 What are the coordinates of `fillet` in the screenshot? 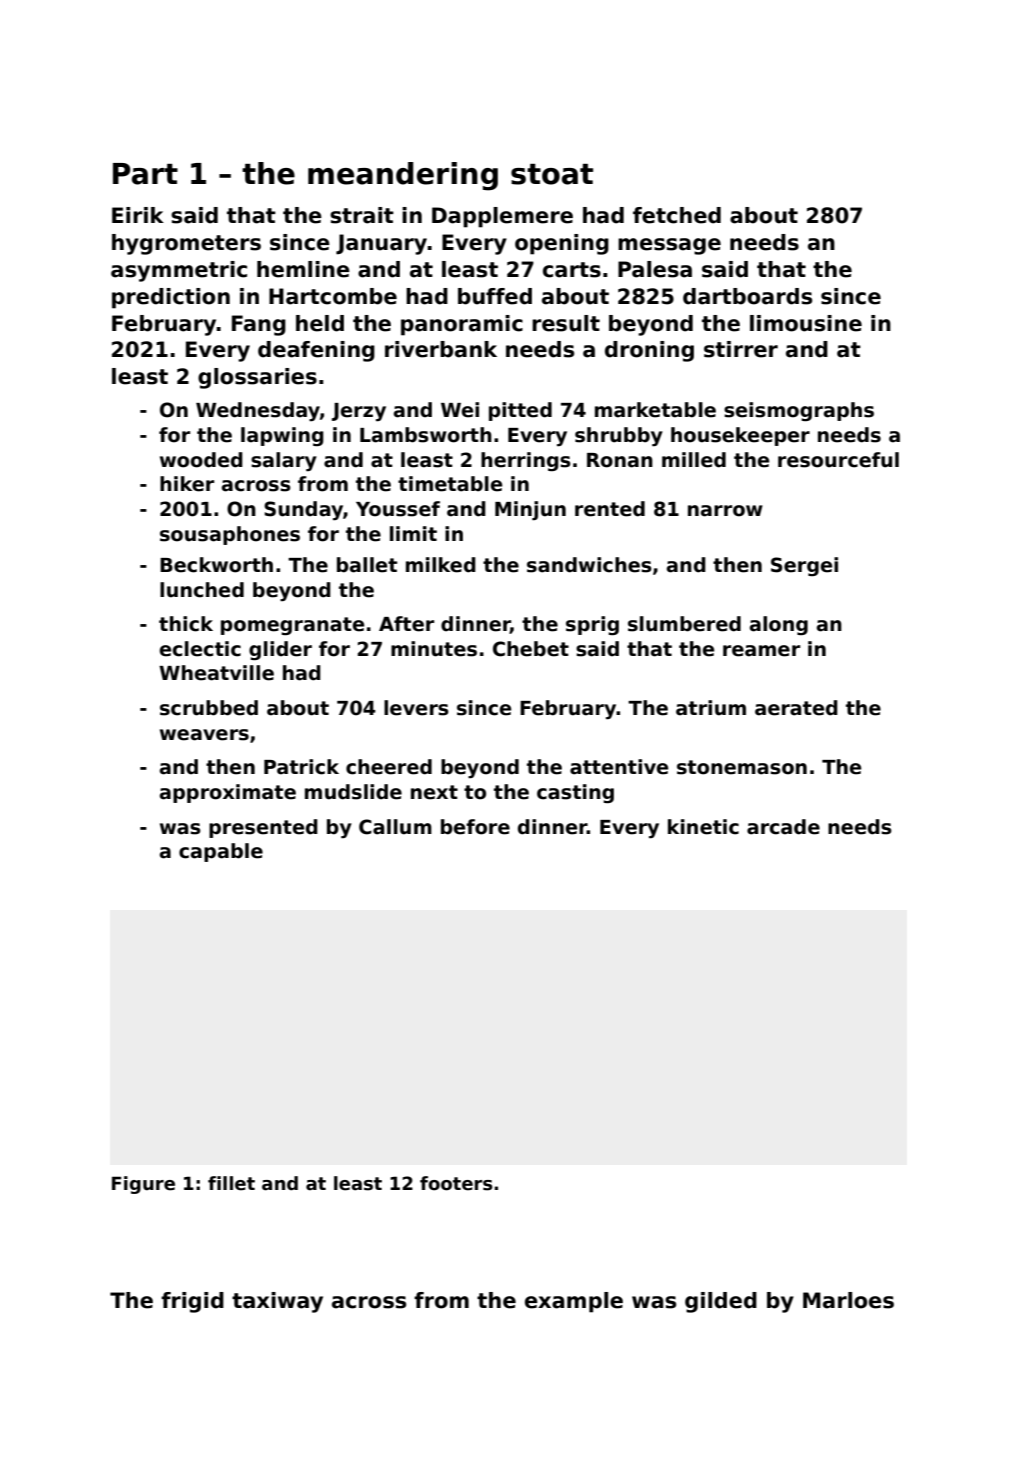 It's located at (231, 1183).
